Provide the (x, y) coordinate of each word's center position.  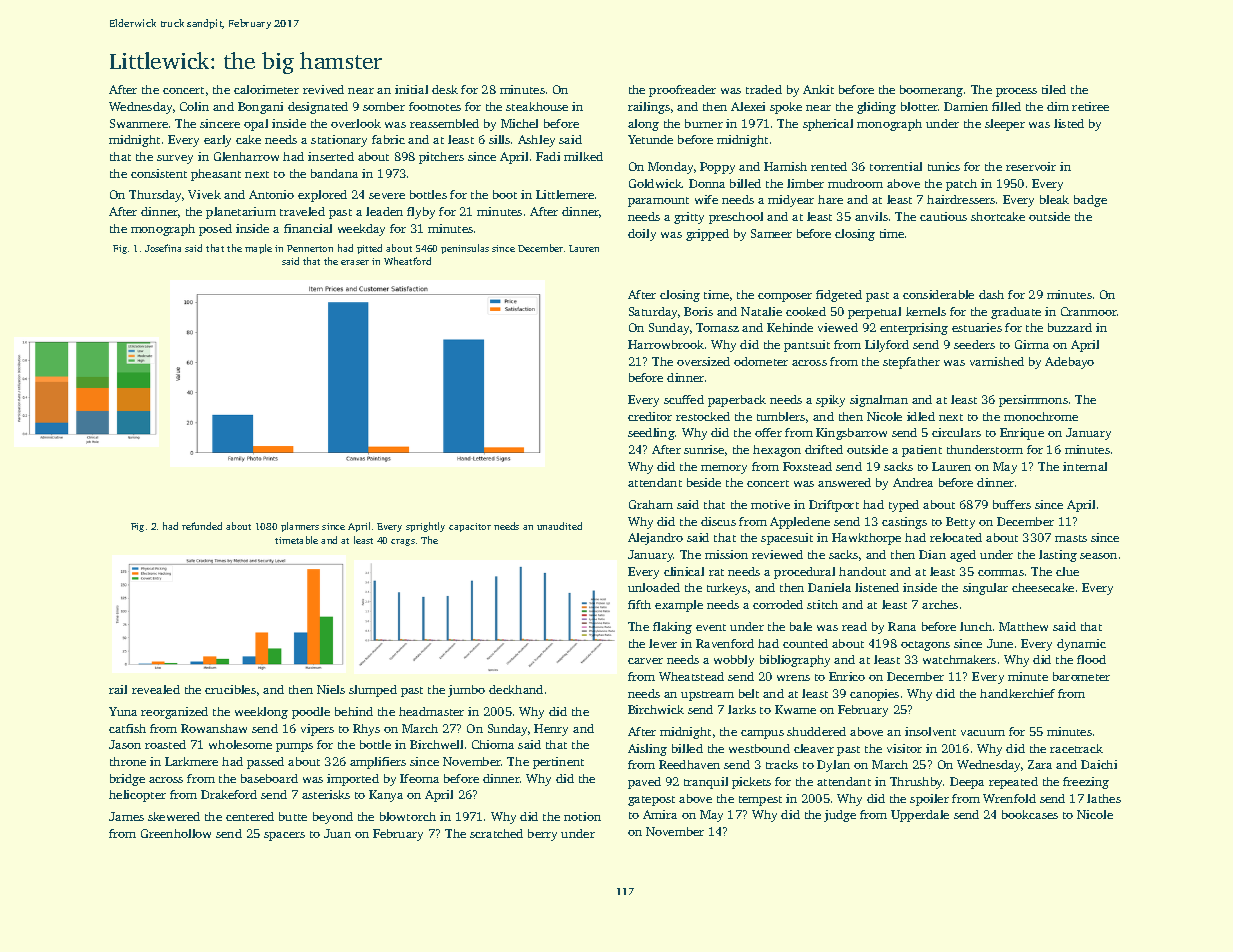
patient (922, 451)
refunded (202, 526)
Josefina (163, 248)
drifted (824, 449)
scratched (496, 833)
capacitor (470, 527)
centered (250, 816)
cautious (943, 216)
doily (642, 235)
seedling (651, 434)
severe (387, 196)
